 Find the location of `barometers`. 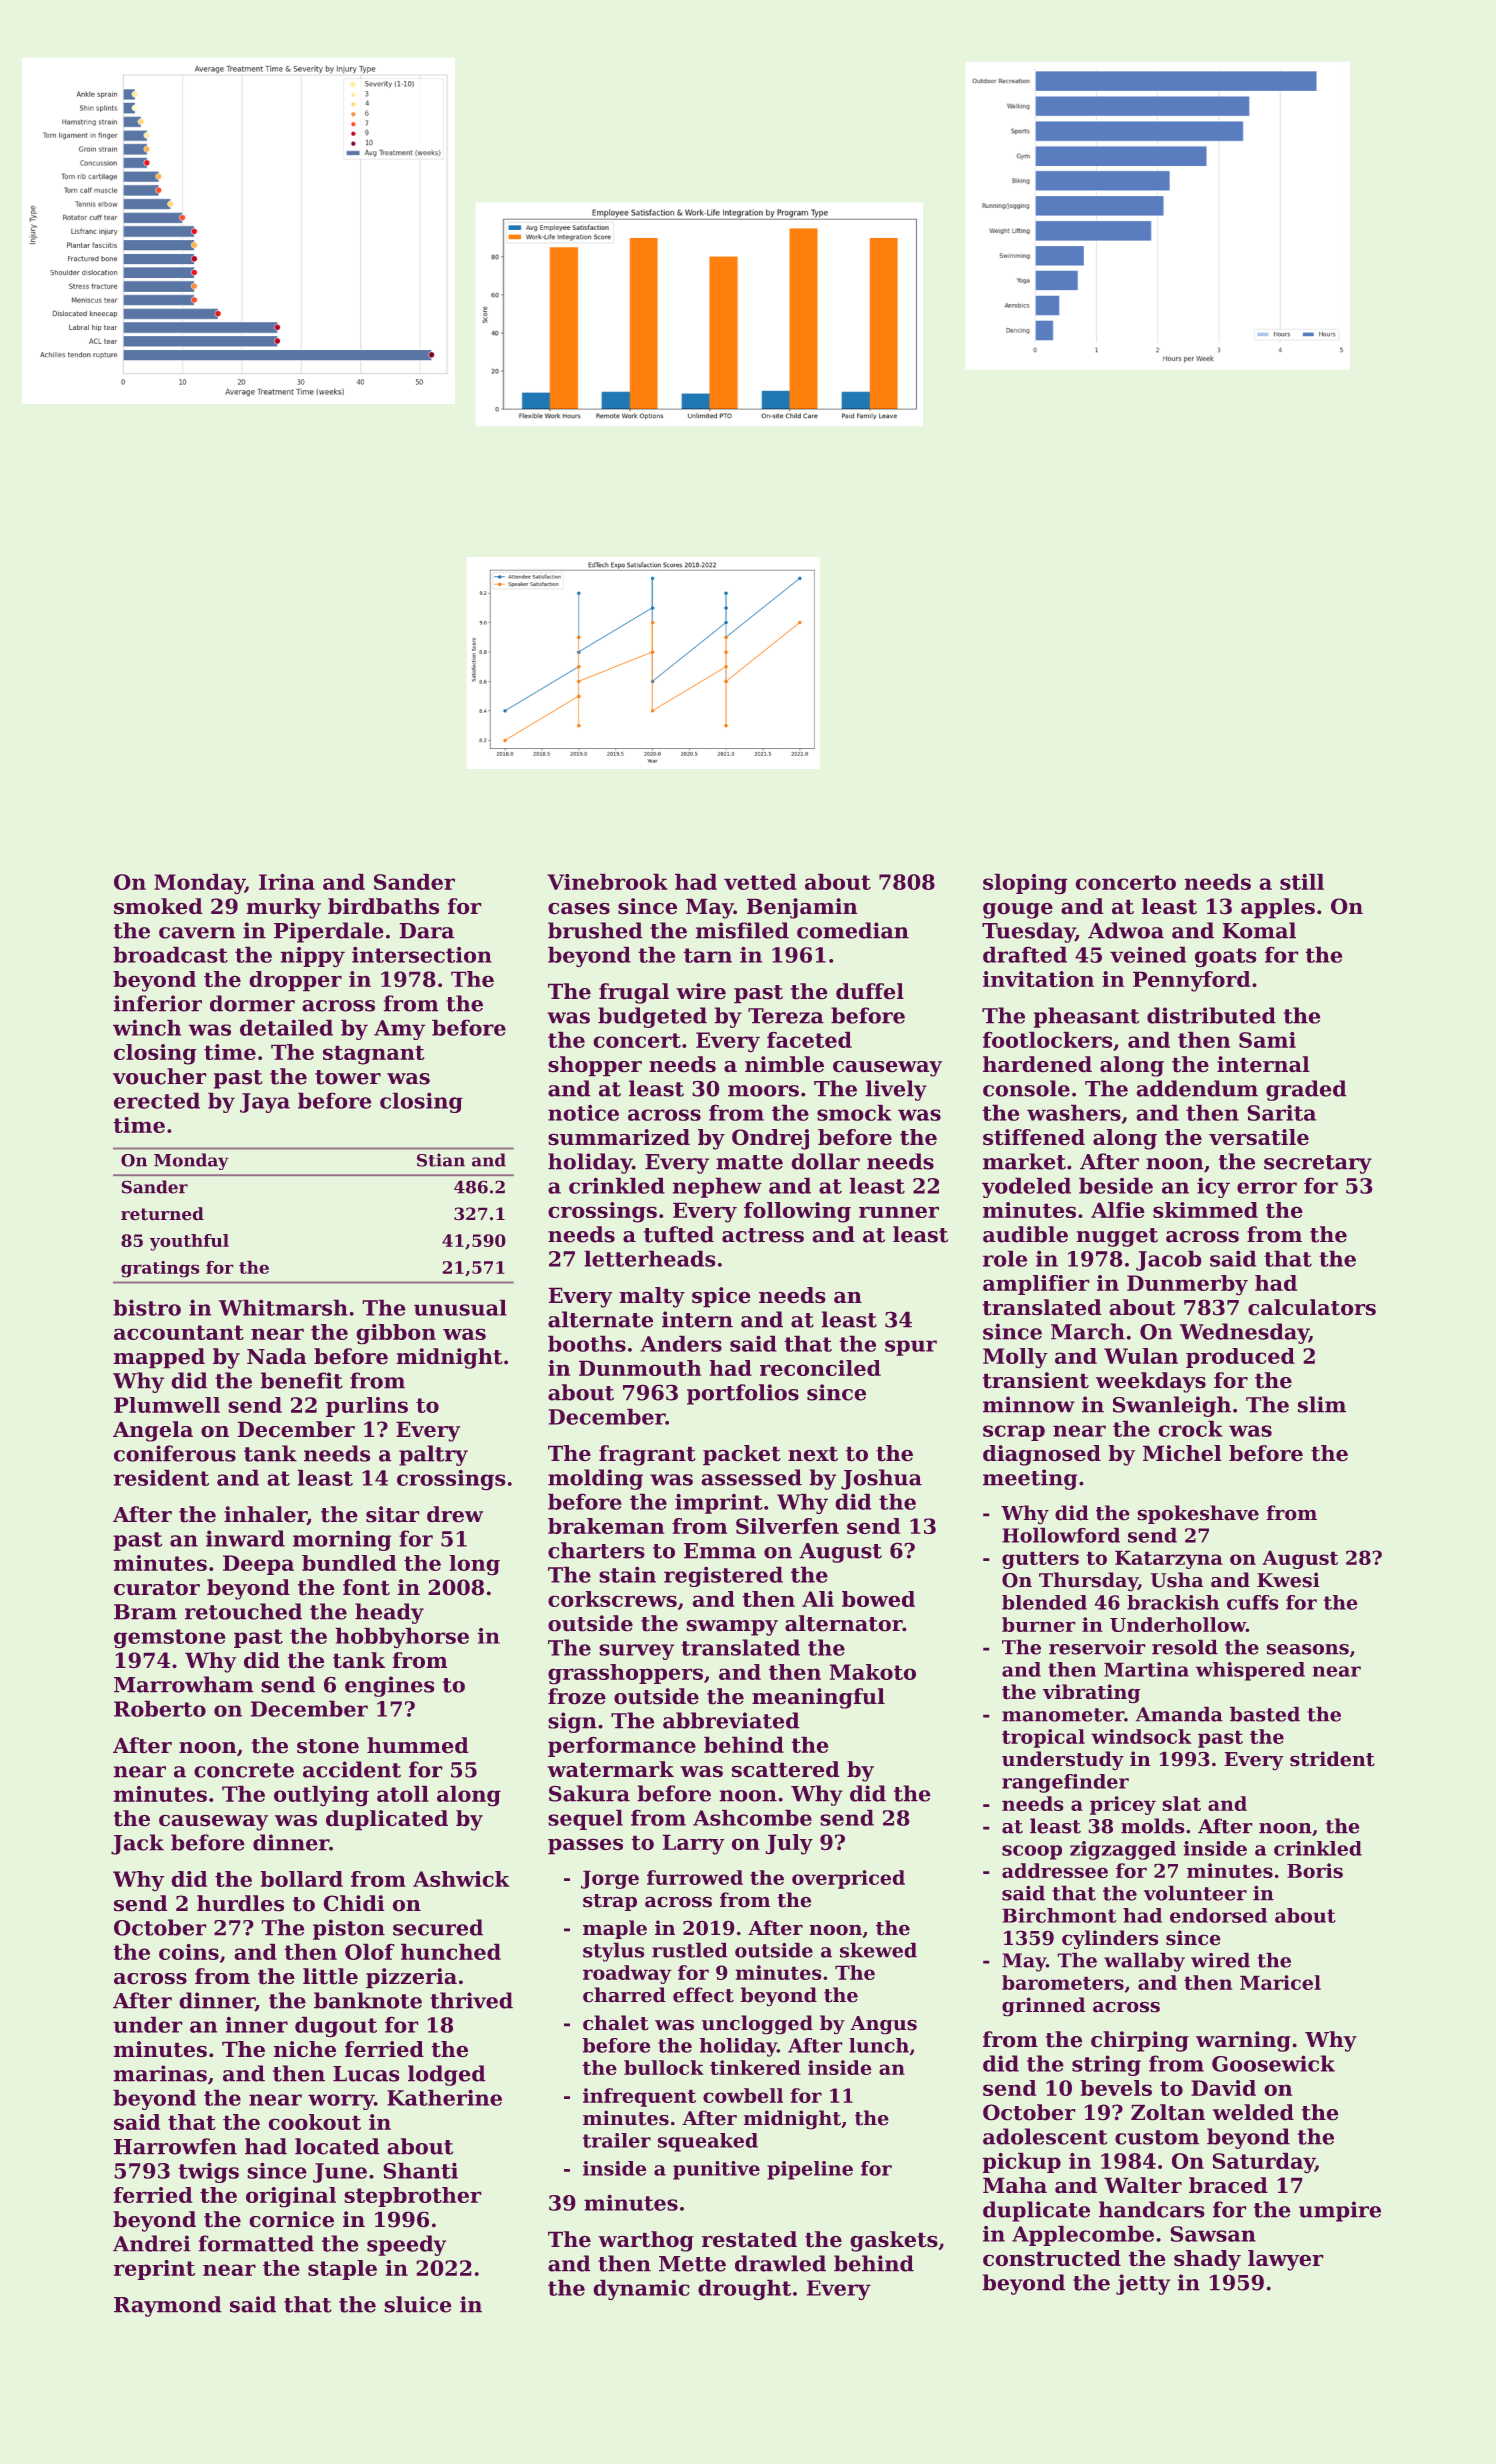

barometers is located at coordinates (1063, 1982).
